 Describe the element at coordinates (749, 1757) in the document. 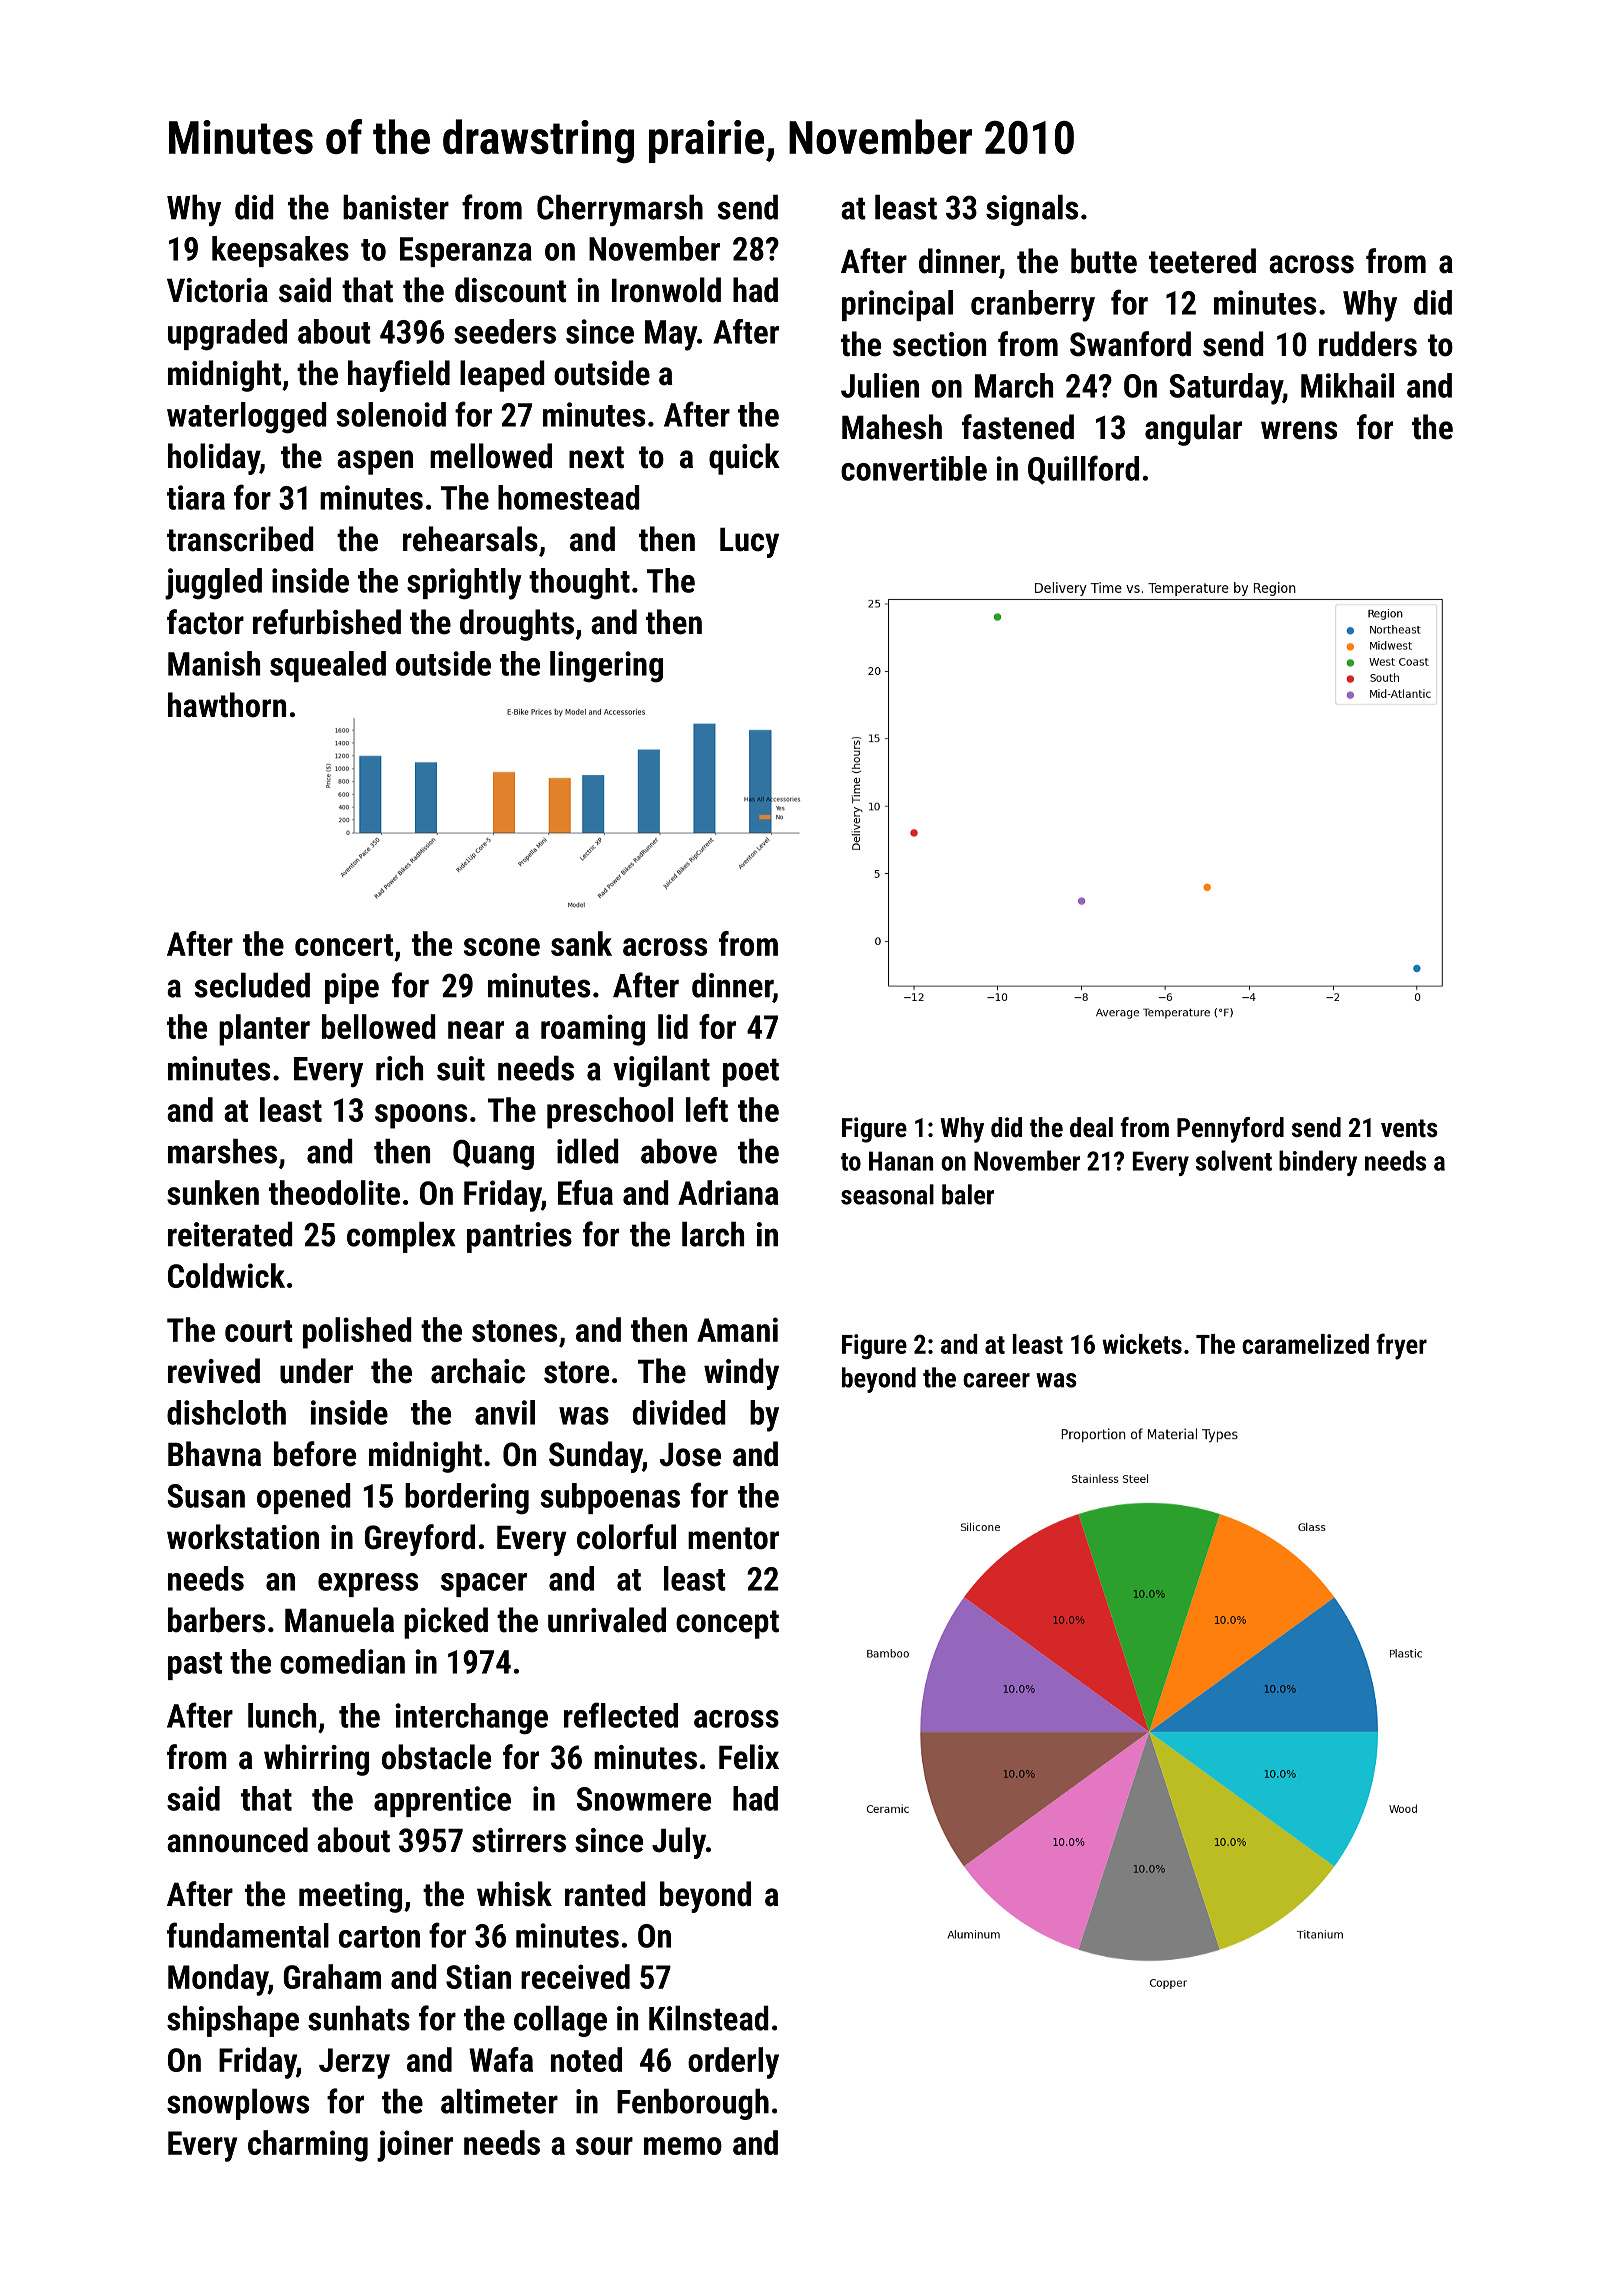

I see `Felix` at that location.
